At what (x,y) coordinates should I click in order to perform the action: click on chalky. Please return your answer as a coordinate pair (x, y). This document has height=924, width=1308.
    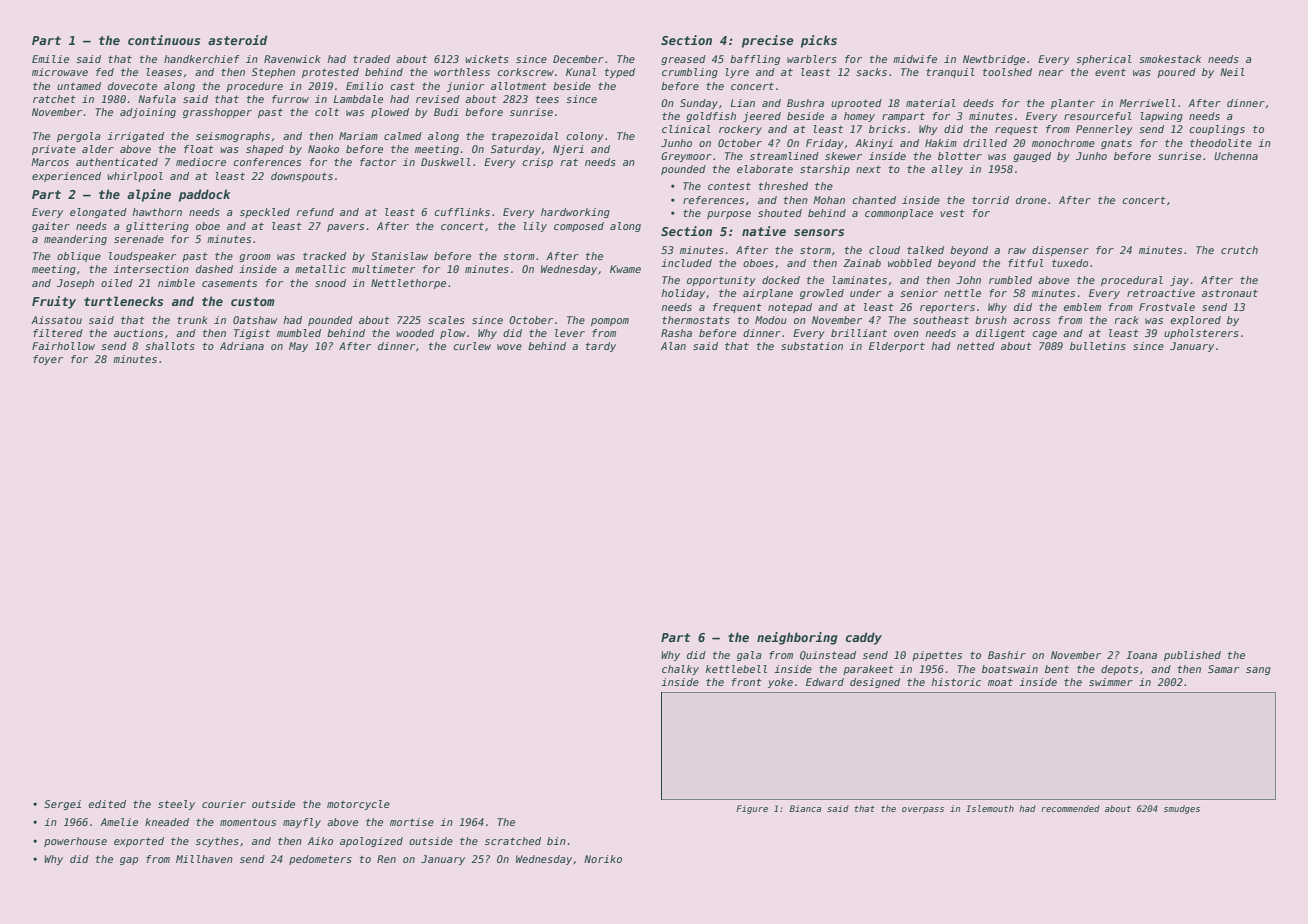
    Looking at the image, I should click on (680, 670).
